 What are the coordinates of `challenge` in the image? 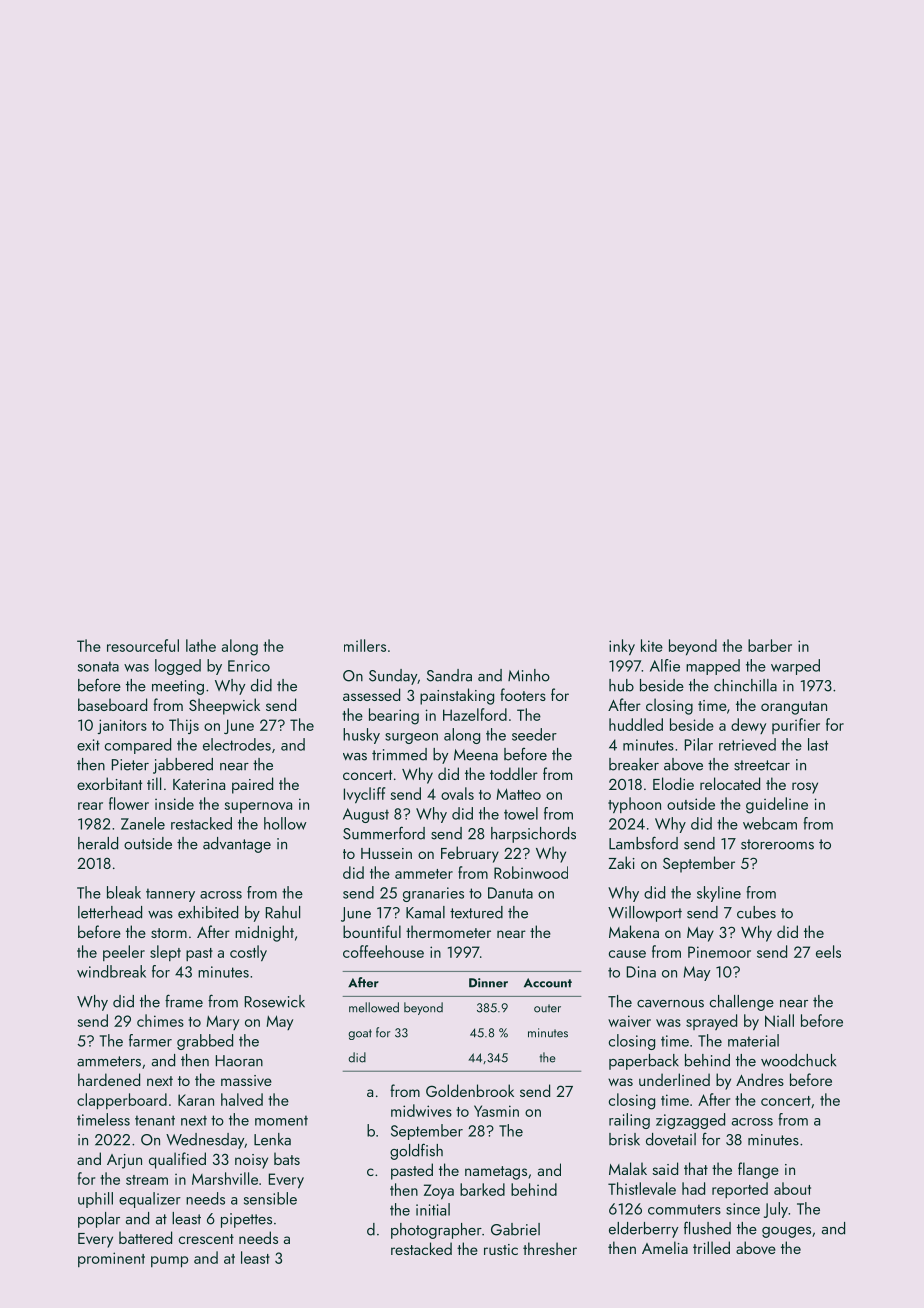 It's located at (742, 1003).
